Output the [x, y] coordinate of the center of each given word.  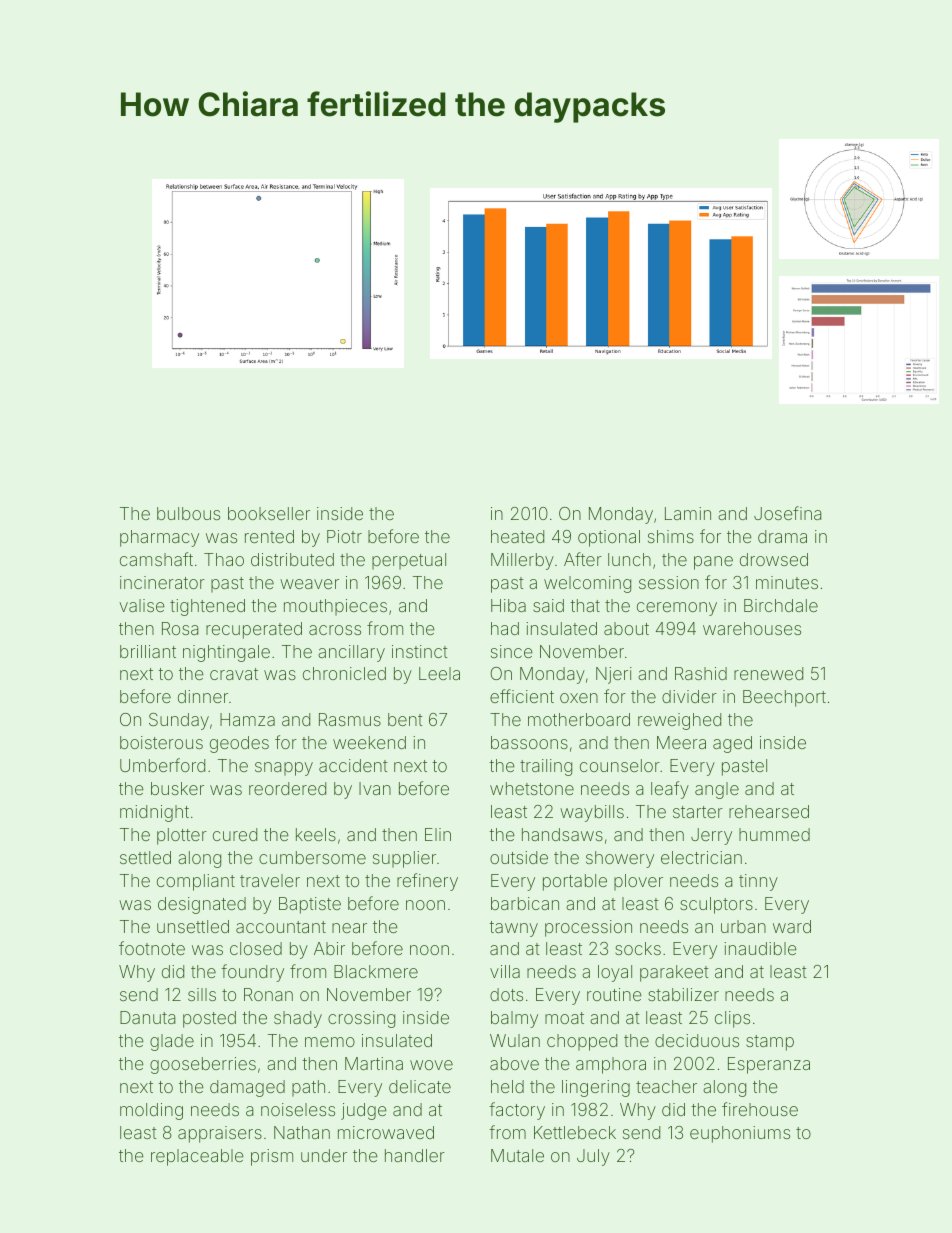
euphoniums [740, 1134]
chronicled [344, 673]
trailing [546, 767]
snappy [284, 769]
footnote [152, 948]
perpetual [409, 561]
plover [638, 882]
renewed [768, 673]
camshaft [156, 559]
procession [588, 928]
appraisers [220, 1134]
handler [415, 1155]
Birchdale [781, 605]
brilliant [148, 651]
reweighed [679, 721]
